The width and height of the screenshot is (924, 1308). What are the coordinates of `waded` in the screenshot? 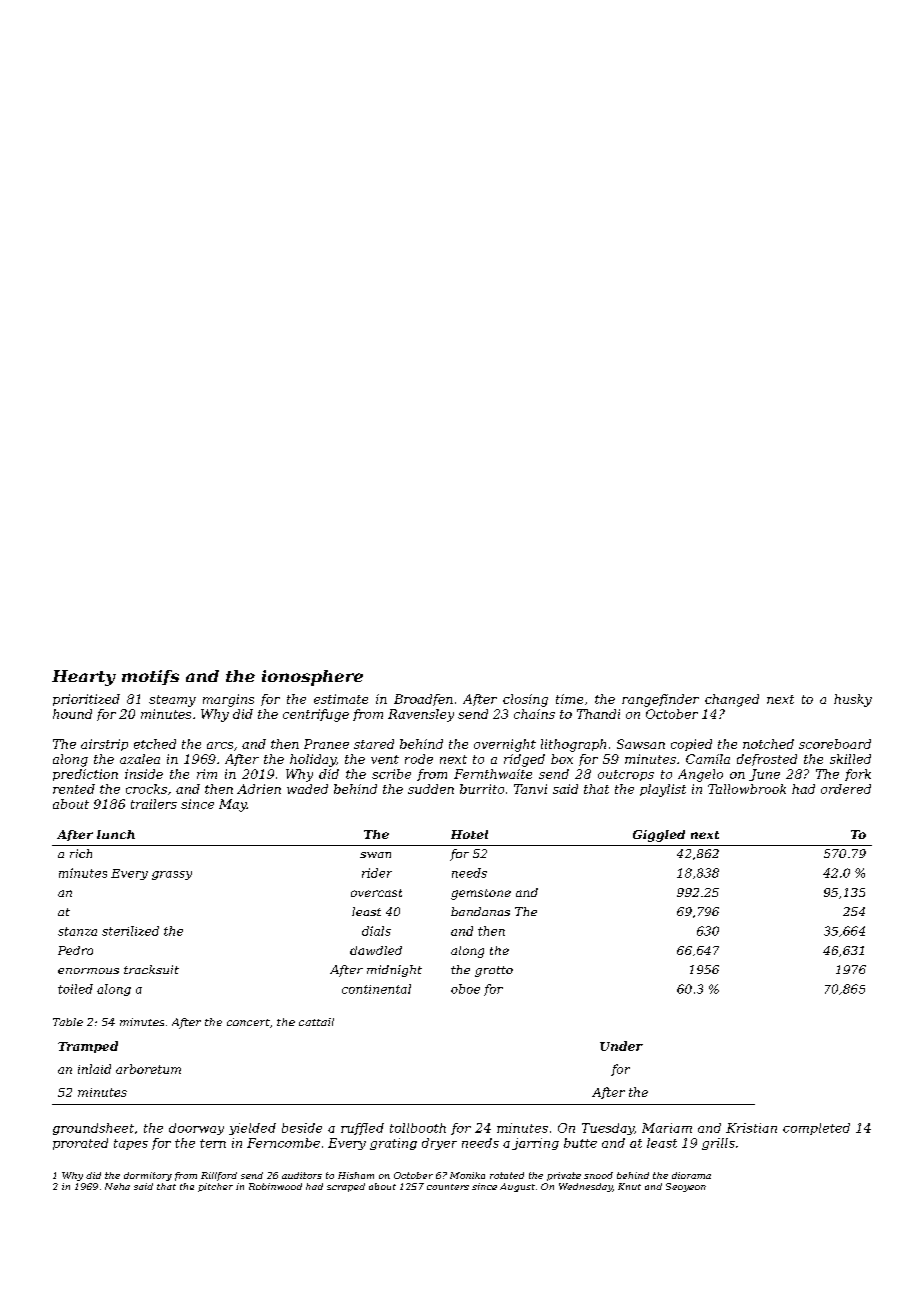 It's located at (307, 789).
